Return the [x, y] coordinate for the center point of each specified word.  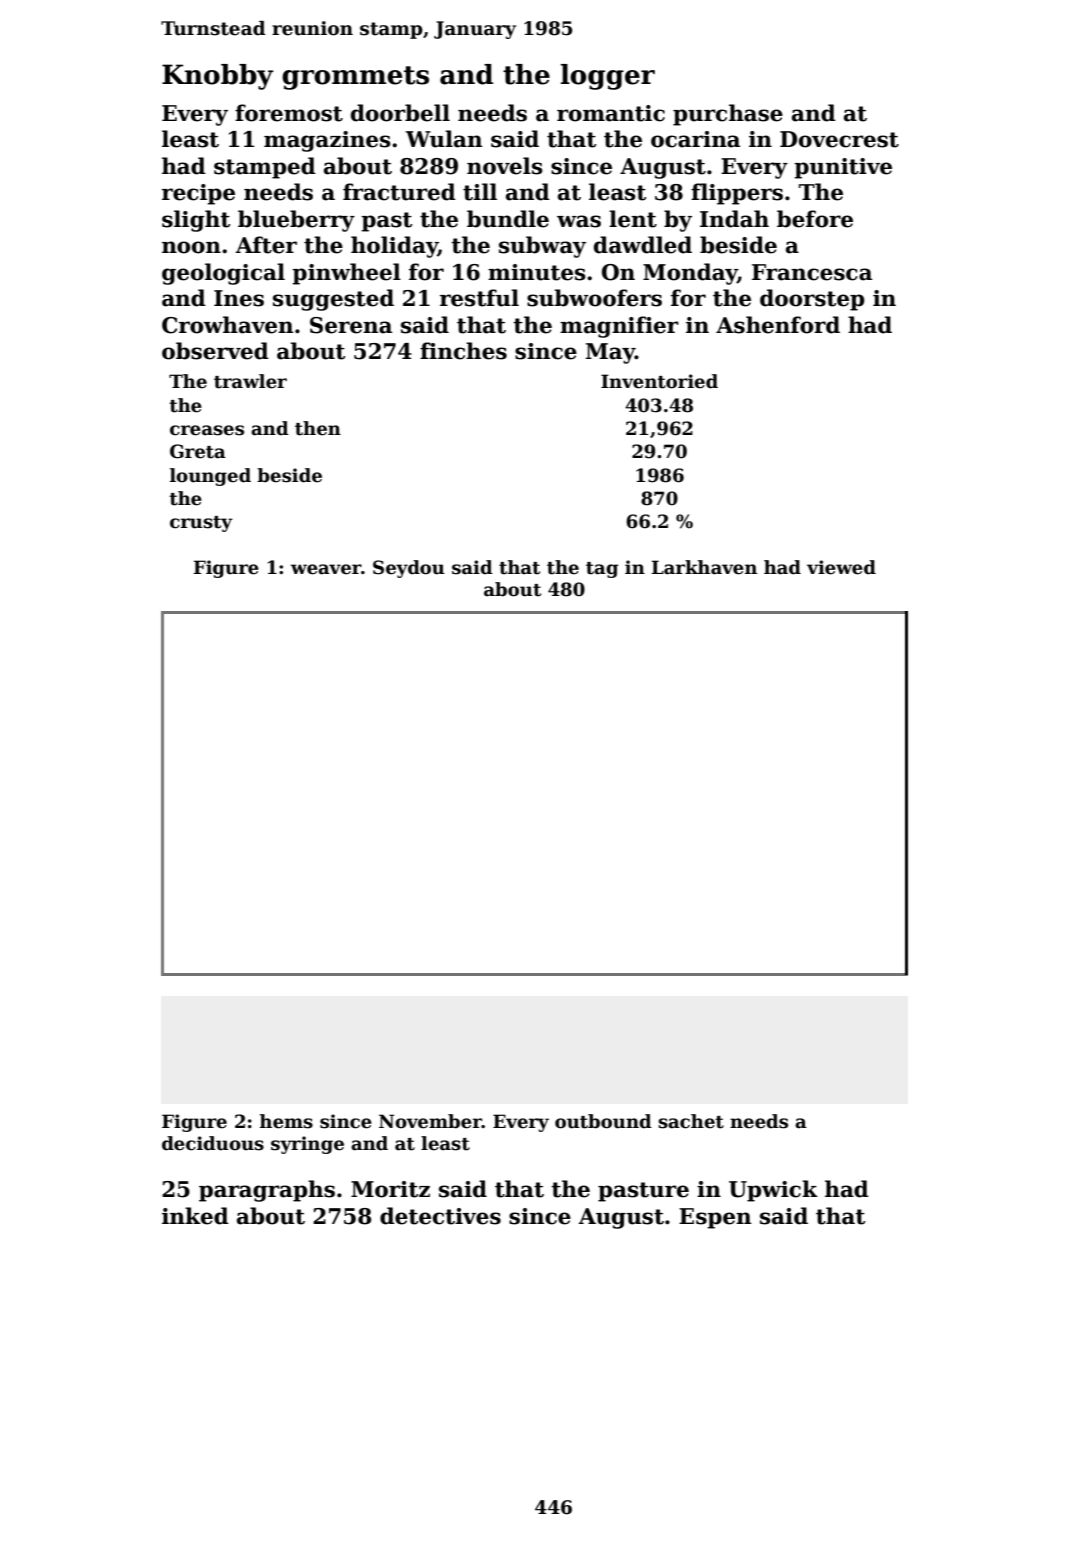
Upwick [773, 1191]
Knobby [218, 77]
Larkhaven [704, 567]
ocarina [695, 139]
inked [195, 1216]
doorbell [400, 113]
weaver [326, 569]
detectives [440, 1216]
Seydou [409, 569]
